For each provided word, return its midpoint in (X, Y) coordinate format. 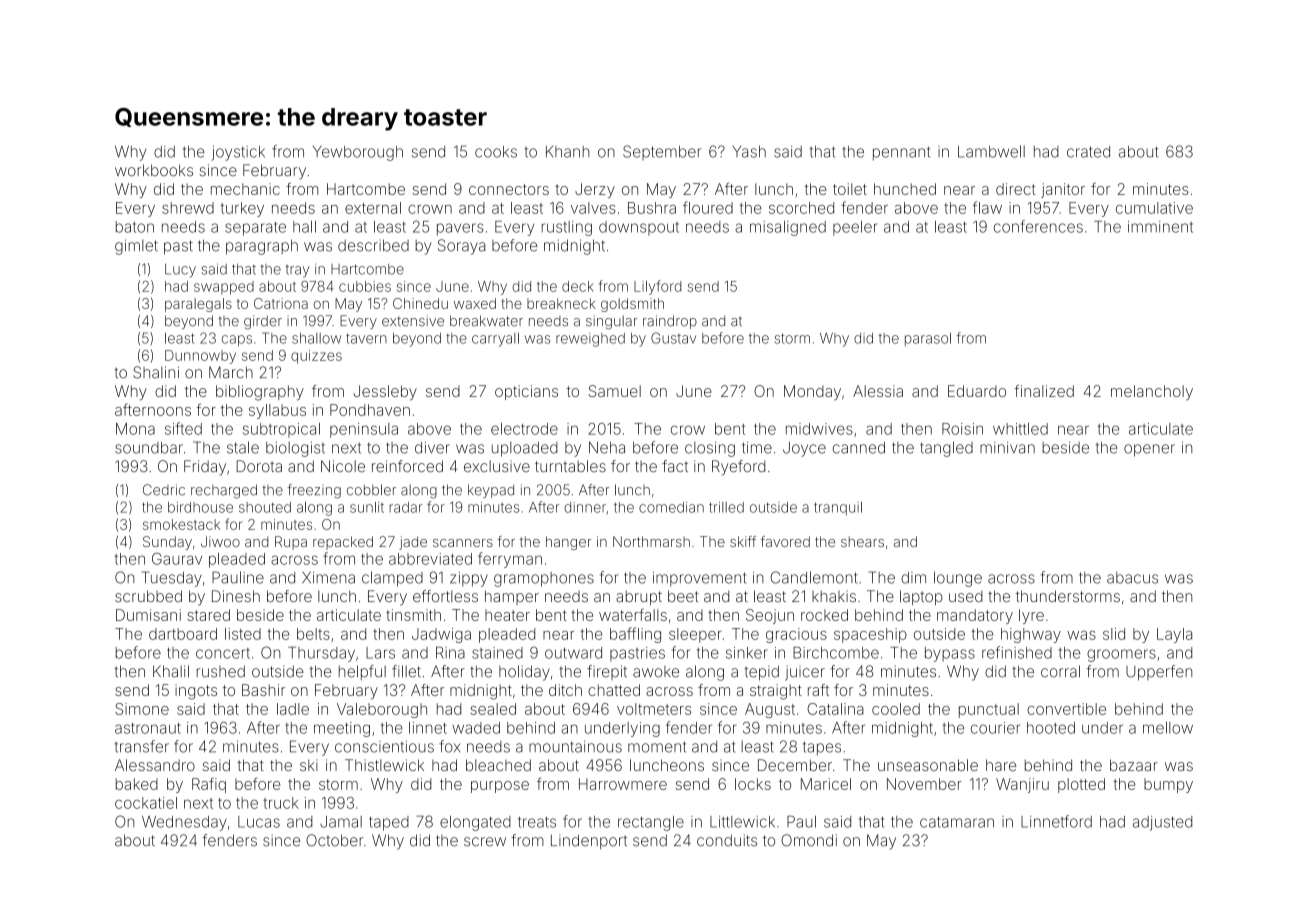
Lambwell (991, 151)
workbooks (154, 170)
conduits (727, 840)
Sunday (167, 543)
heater (507, 615)
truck (281, 803)
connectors (509, 189)
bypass (950, 654)
